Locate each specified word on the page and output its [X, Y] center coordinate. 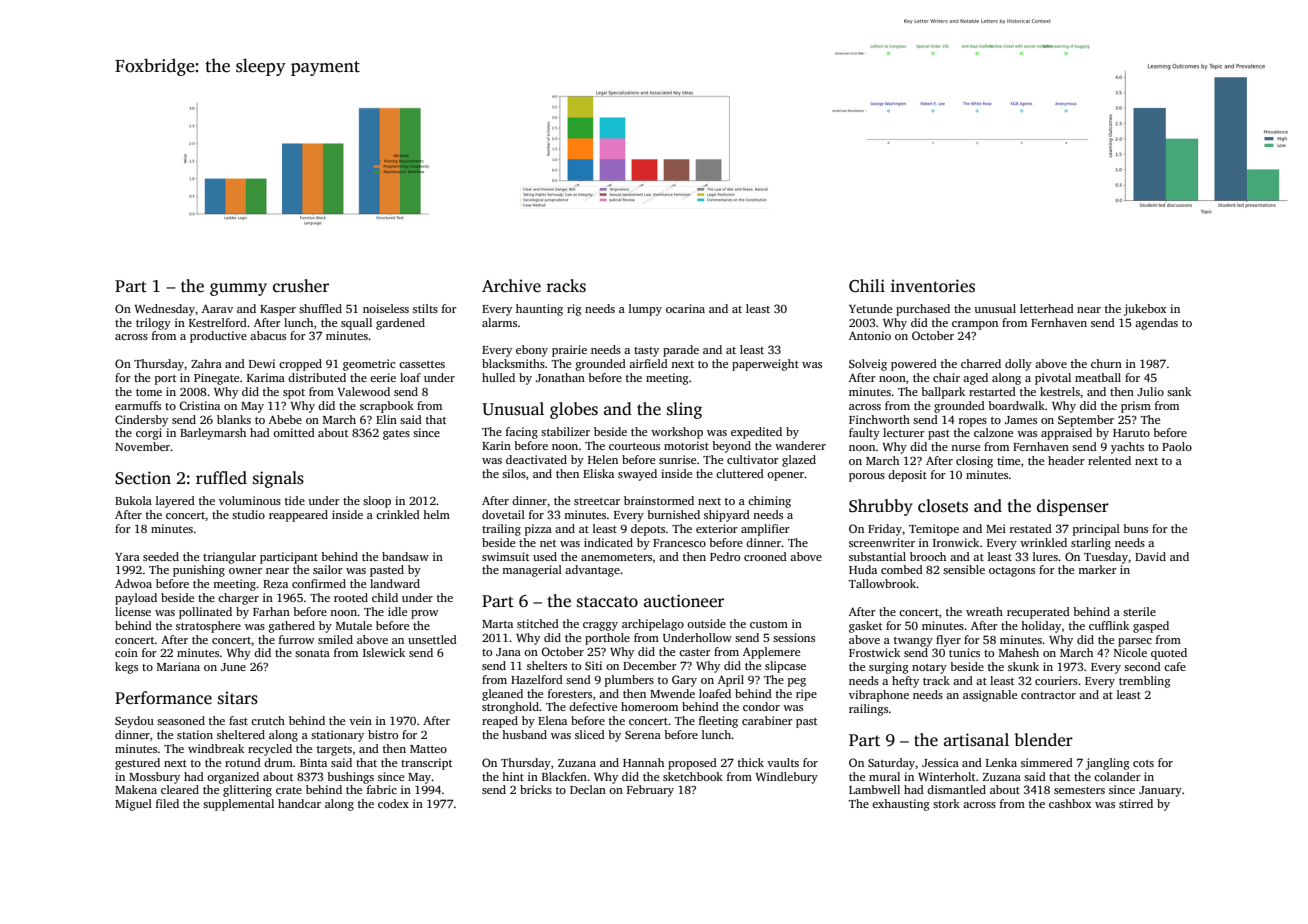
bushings [350, 778]
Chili [867, 286]
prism [1136, 407]
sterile [1139, 611]
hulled [498, 377]
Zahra [206, 363]
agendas [1156, 324]
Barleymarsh [213, 434]
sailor [328, 569]
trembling [1145, 682]
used [545, 556]
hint [513, 776]
